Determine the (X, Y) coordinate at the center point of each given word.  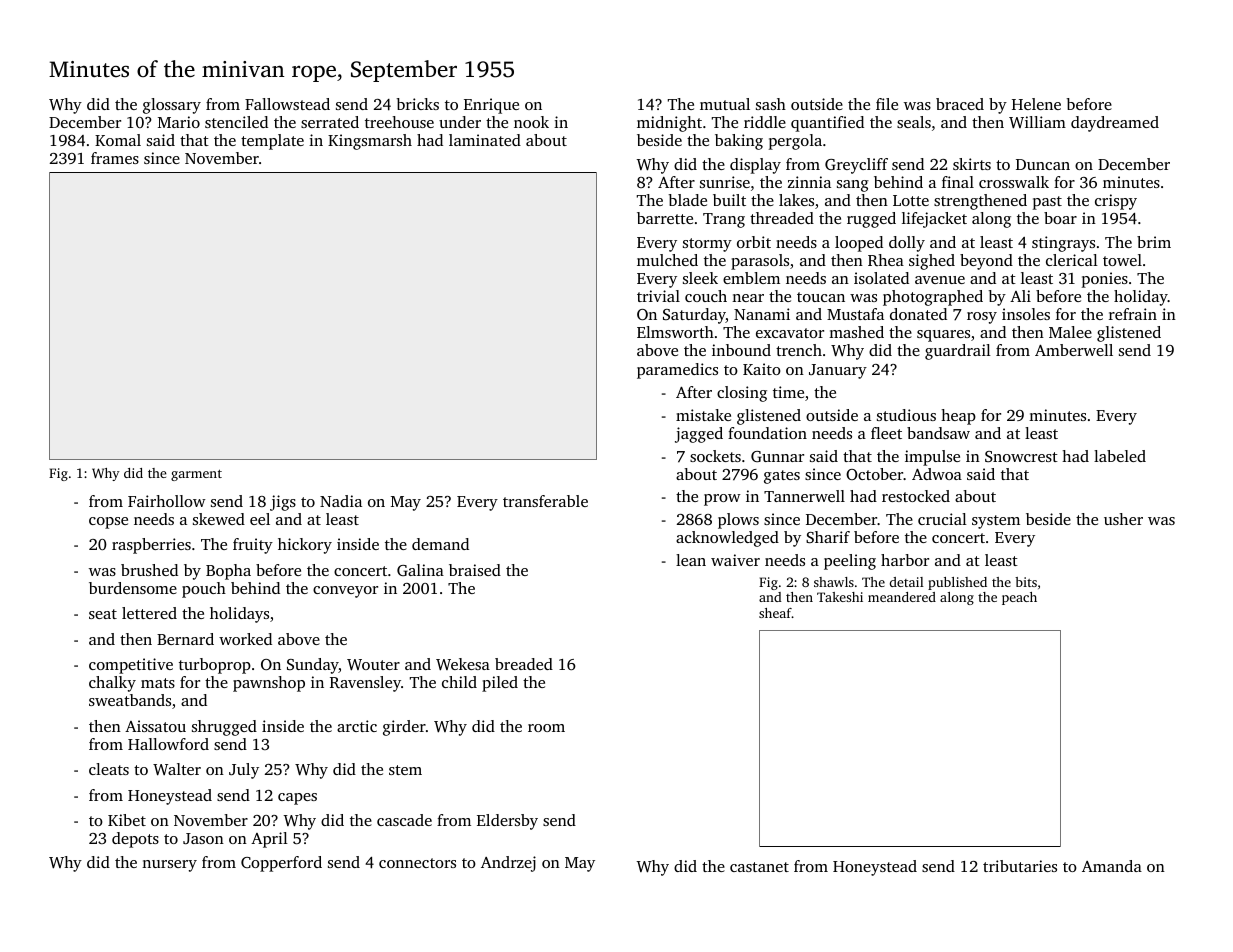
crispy (1116, 202)
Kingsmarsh (370, 142)
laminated (485, 140)
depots (135, 840)
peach (1019, 598)
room (546, 728)
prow (722, 500)
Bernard (185, 639)
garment (196, 475)
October (875, 474)
